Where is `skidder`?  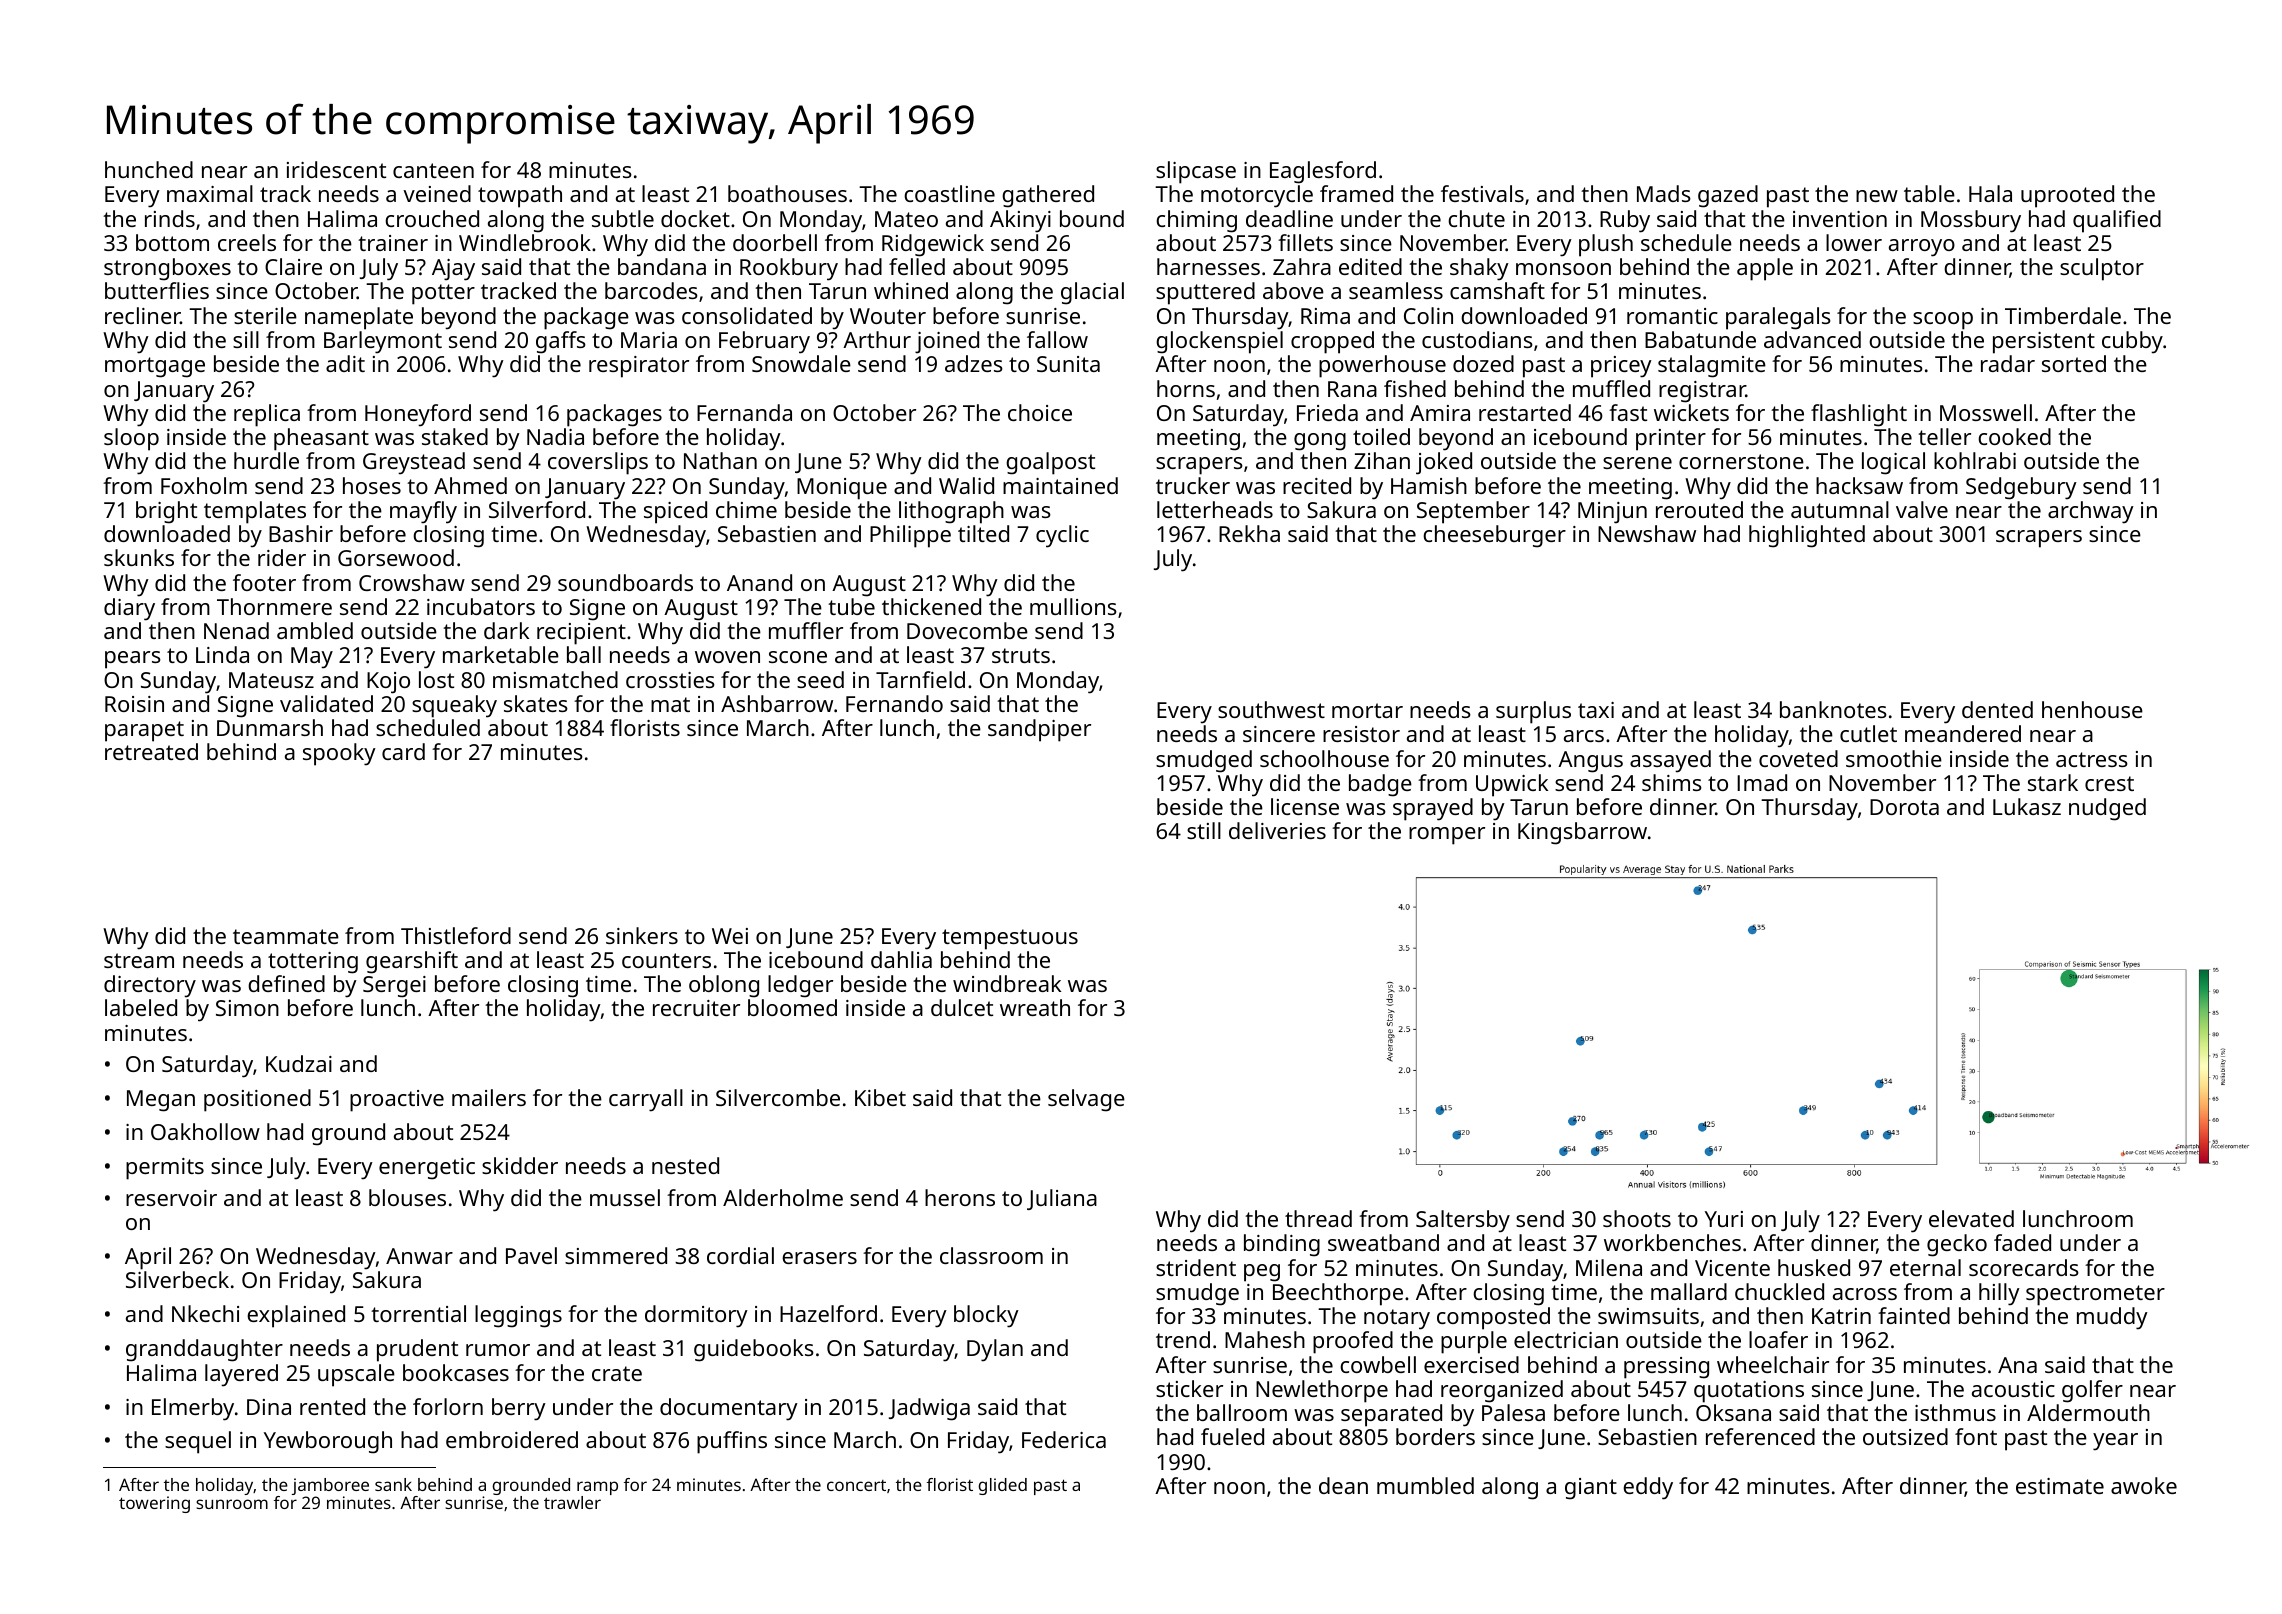 skidder is located at coordinates (520, 1165).
